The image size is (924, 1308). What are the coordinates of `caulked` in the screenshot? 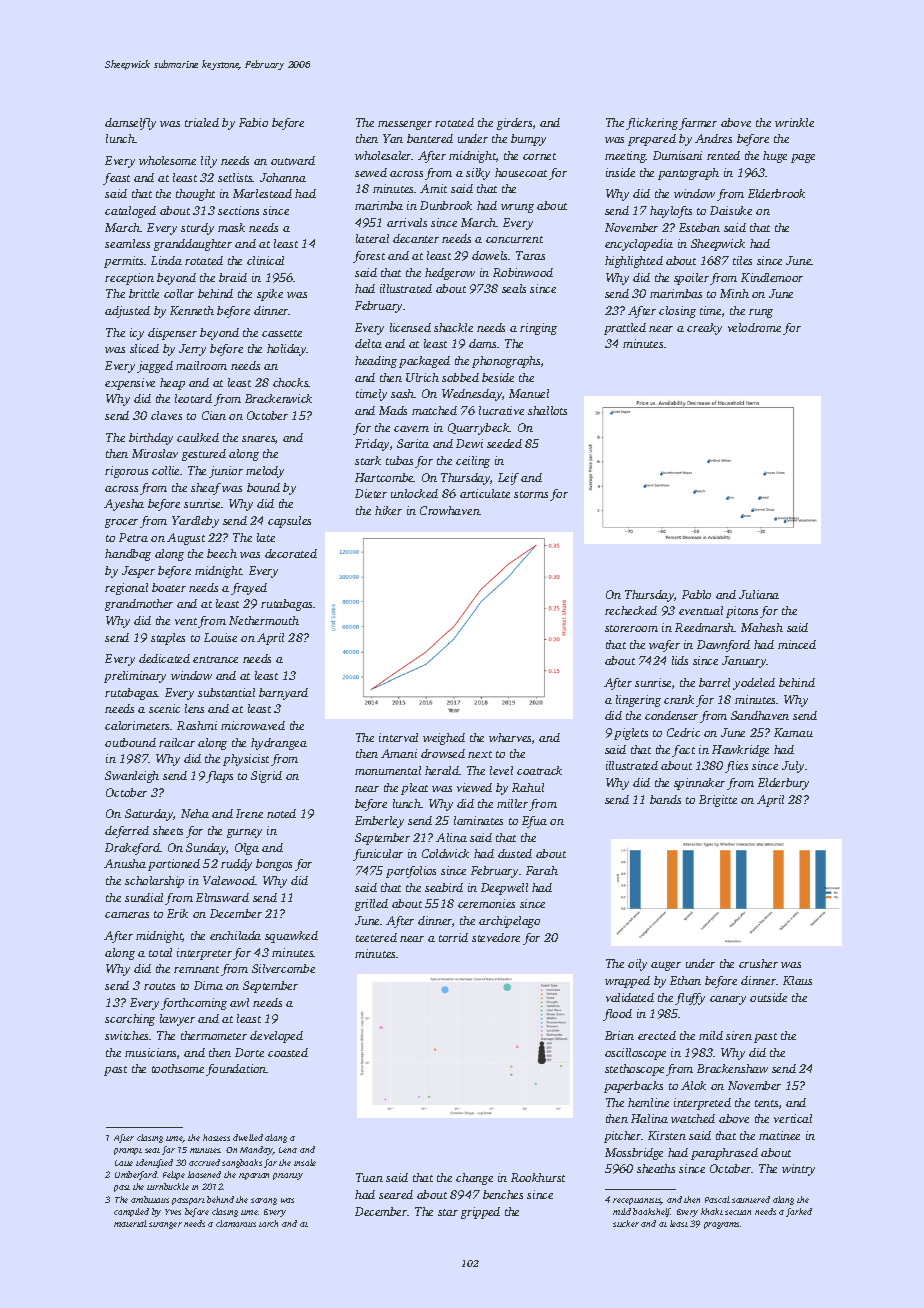 It's located at (198, 437).
